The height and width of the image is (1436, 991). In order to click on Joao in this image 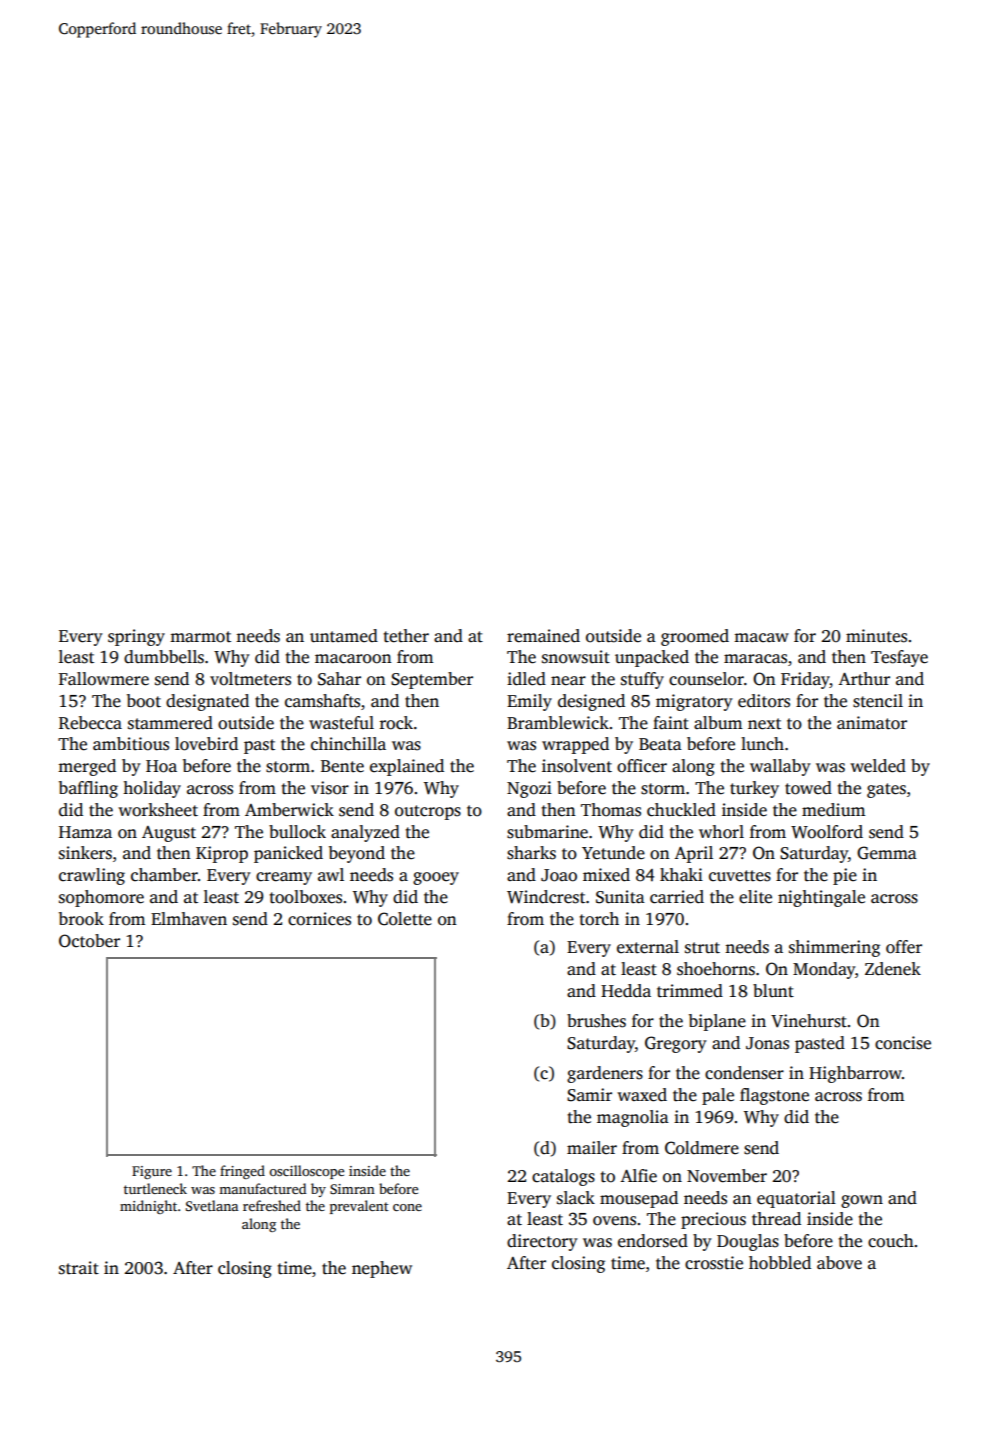, I will do `click(559, 875)`.
